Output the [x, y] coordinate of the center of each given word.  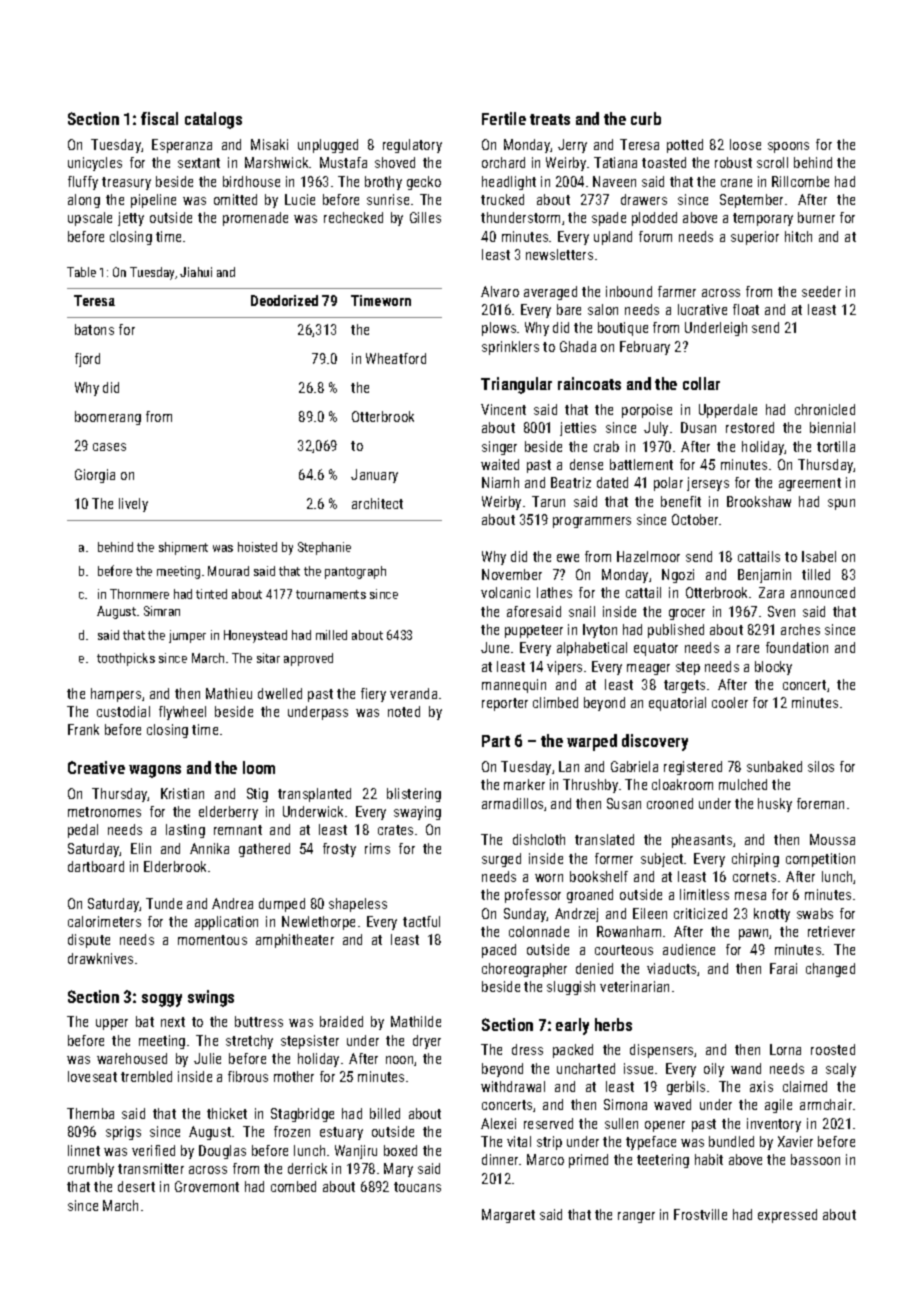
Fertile [504, 118]
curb [646, 118]
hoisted [257, 547]
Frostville [700, 1214]
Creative [96, 767]
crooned [670, 803]
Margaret [508, 1216]
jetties [578, 429]
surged [501, 860]
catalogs [213, 120]
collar [701, 383]
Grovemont [207, 1186]
